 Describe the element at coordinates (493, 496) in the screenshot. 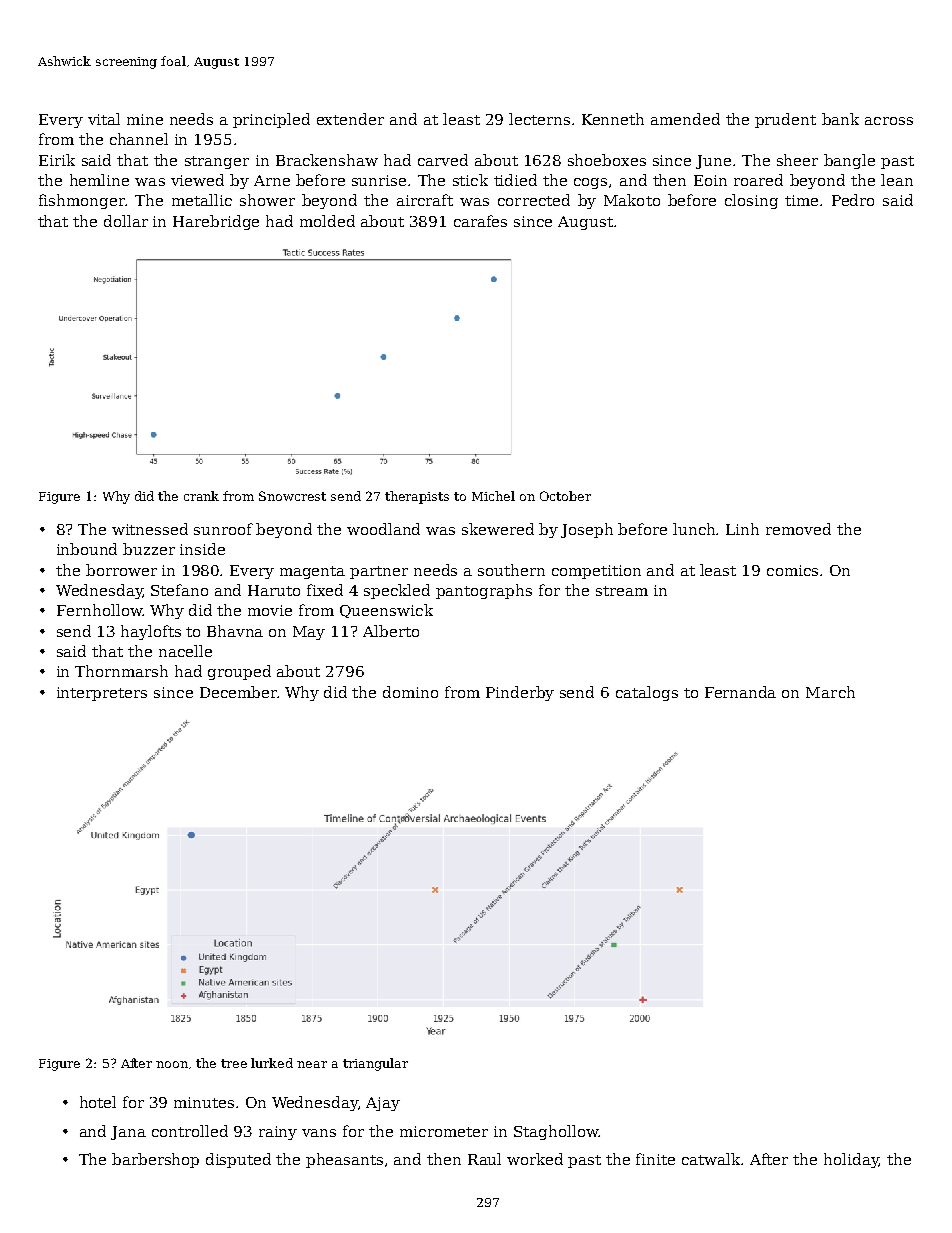

I see `Michel` at that location.
